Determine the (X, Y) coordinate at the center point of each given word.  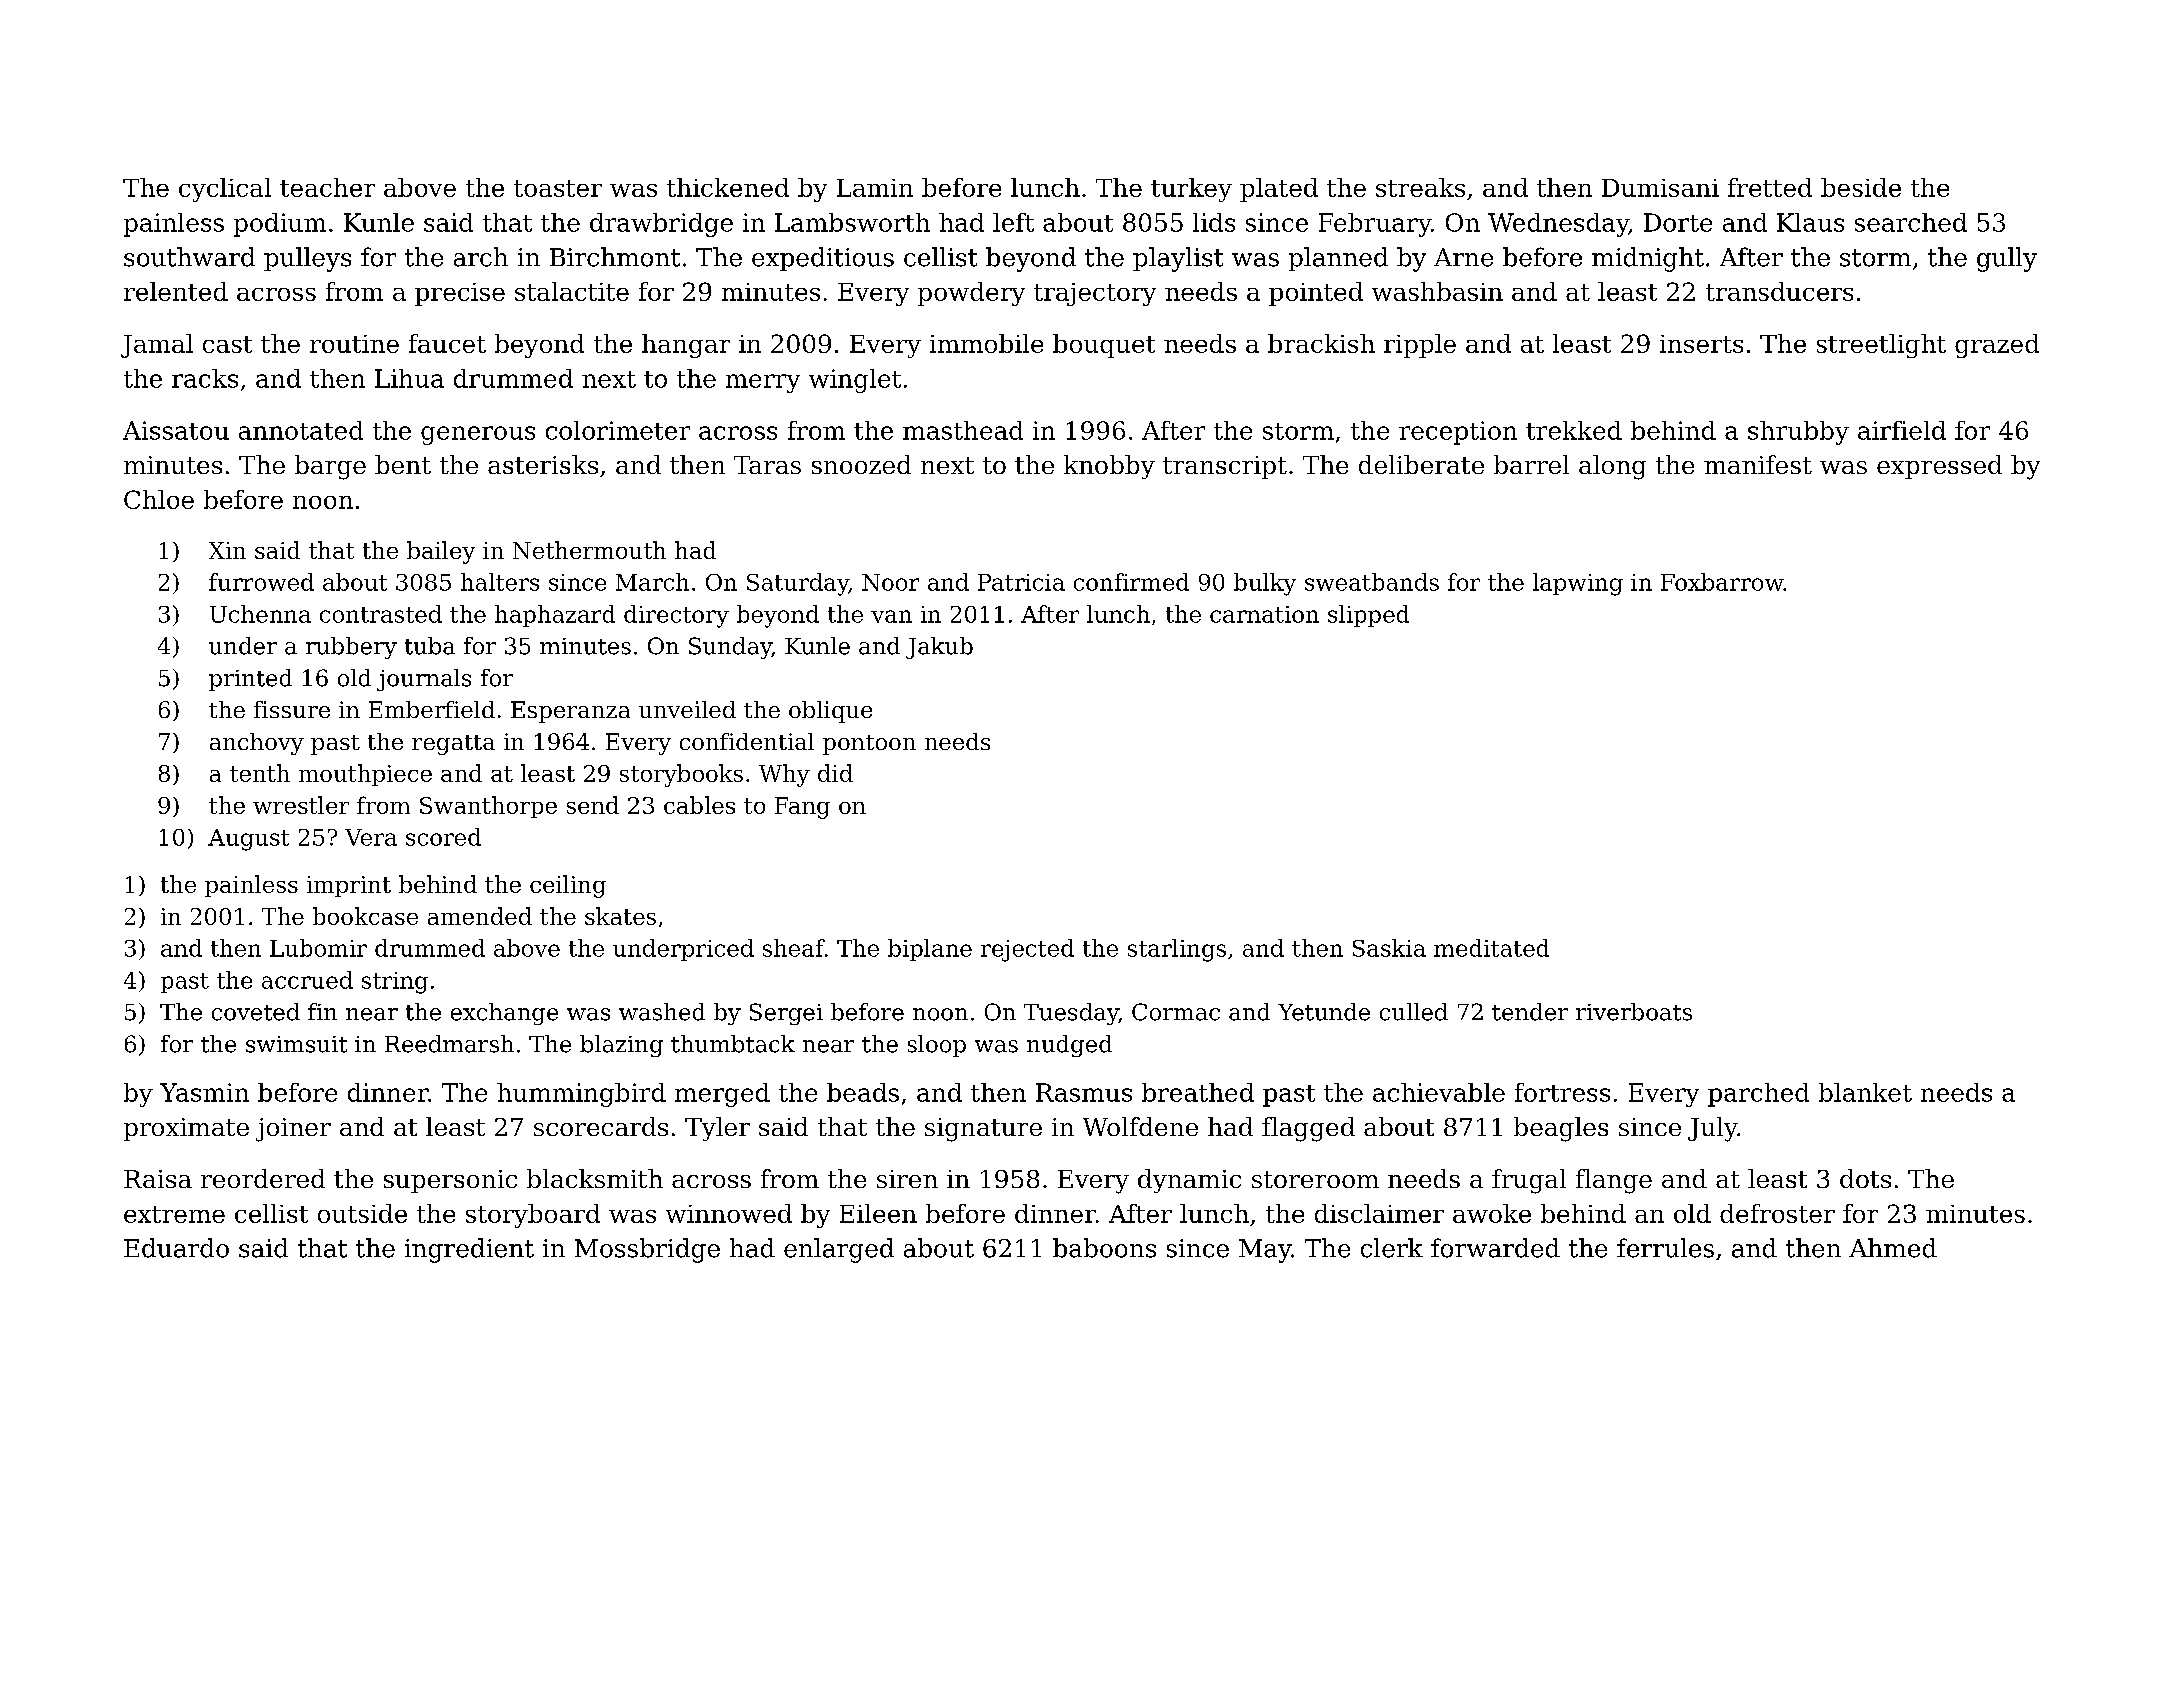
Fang (802, 808)
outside (362, 1213)
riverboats (1634, 1012)
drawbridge (661, 225)
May (1265, 1251)
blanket (1865, 1092)
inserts (1701, 344)
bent (403, 464)
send (593, 805)
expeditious (823, 259)
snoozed (861, 464)
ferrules (1665, 1248)
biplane (930, 950)
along (1612, 467)
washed (662, 1012)
